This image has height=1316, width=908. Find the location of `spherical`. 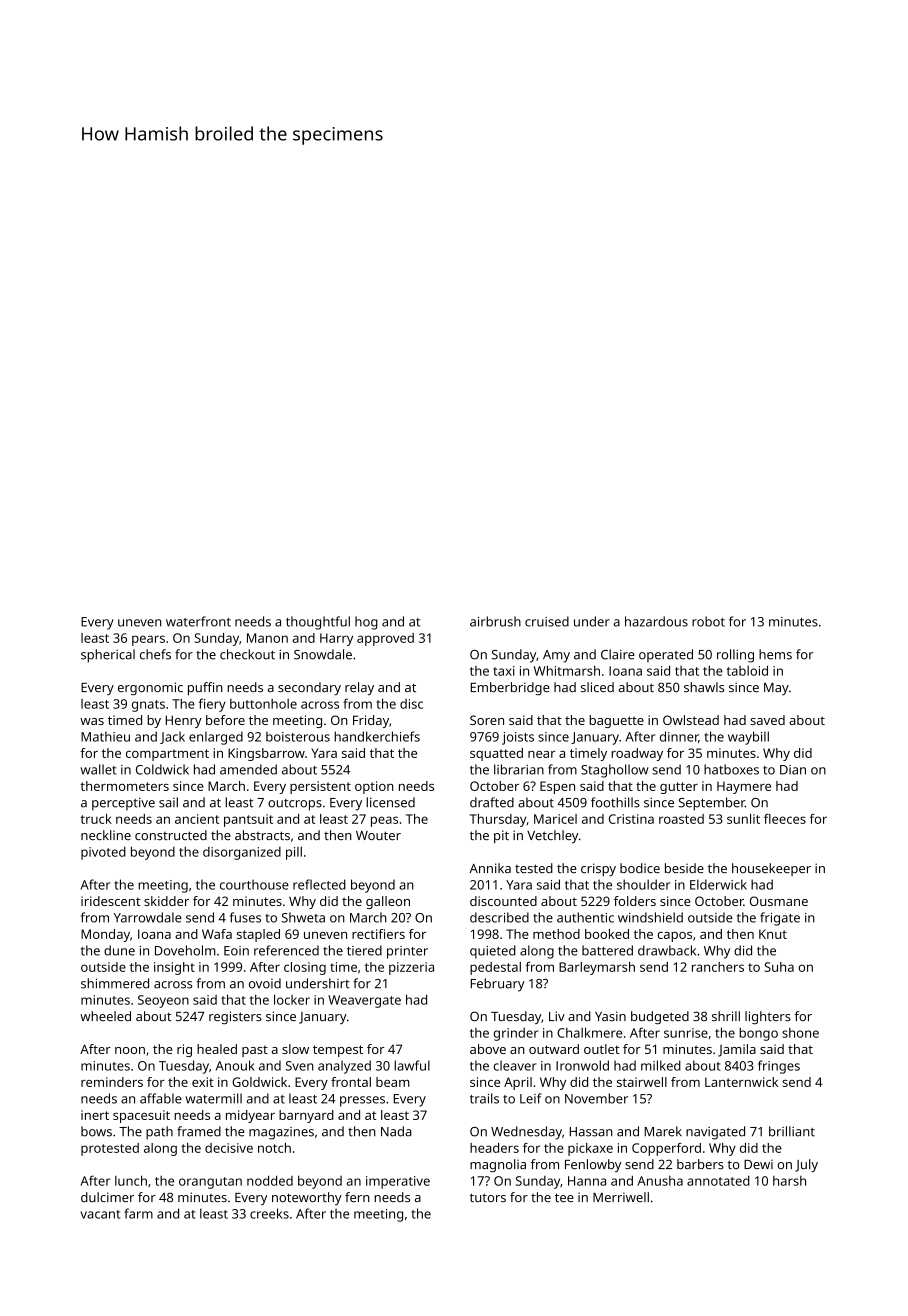

spherical is located at coordinates (108, 656).
